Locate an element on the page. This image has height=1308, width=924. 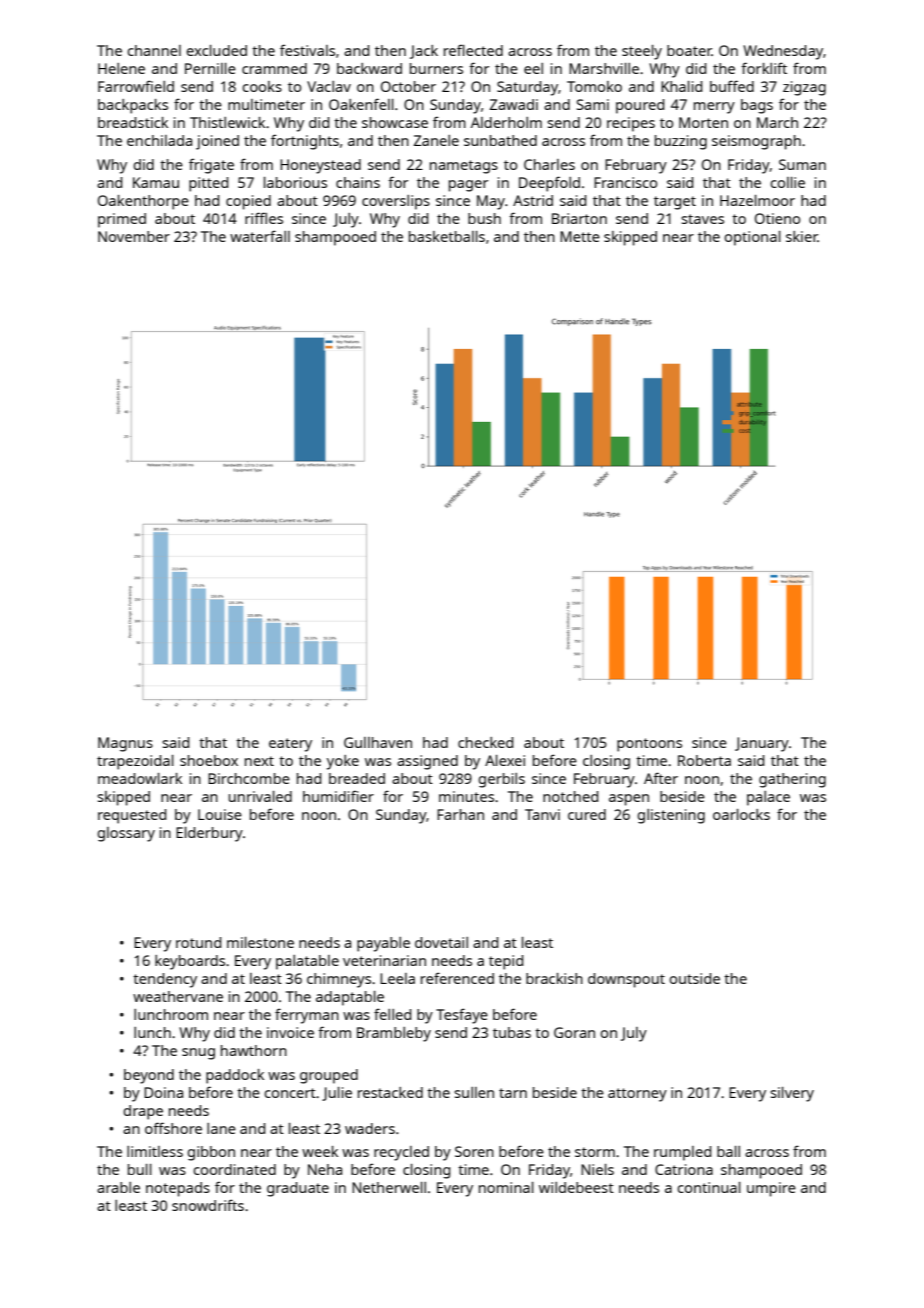
bull is located at coordinates (140, 1169).
